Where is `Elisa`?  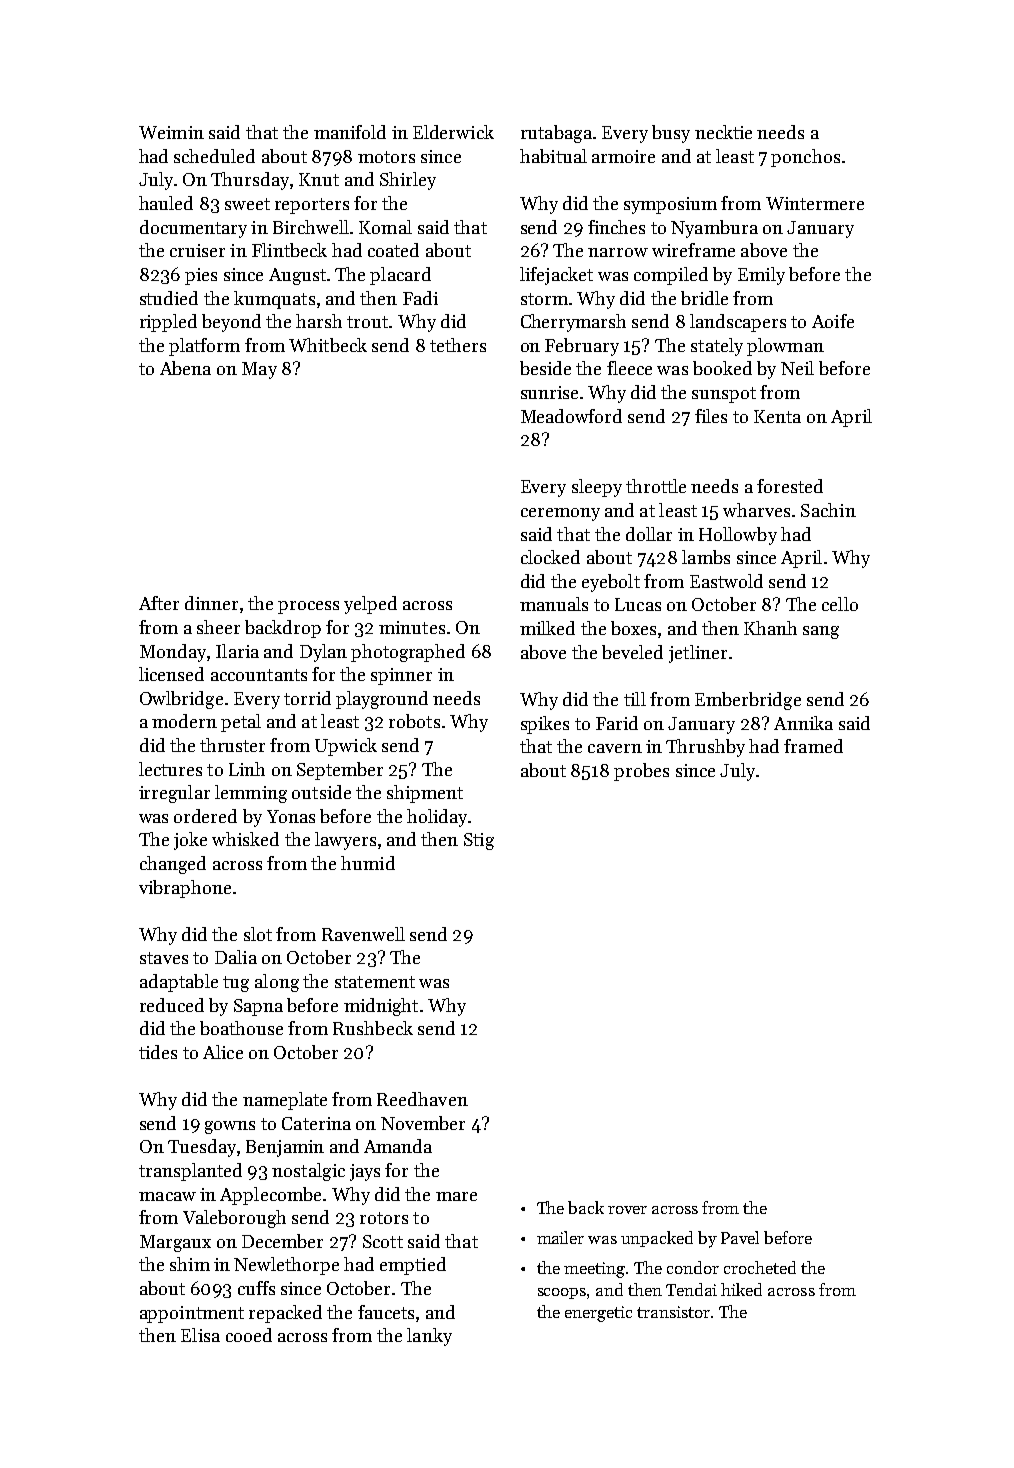
Elisa is located at coordinates (200, 1335).
